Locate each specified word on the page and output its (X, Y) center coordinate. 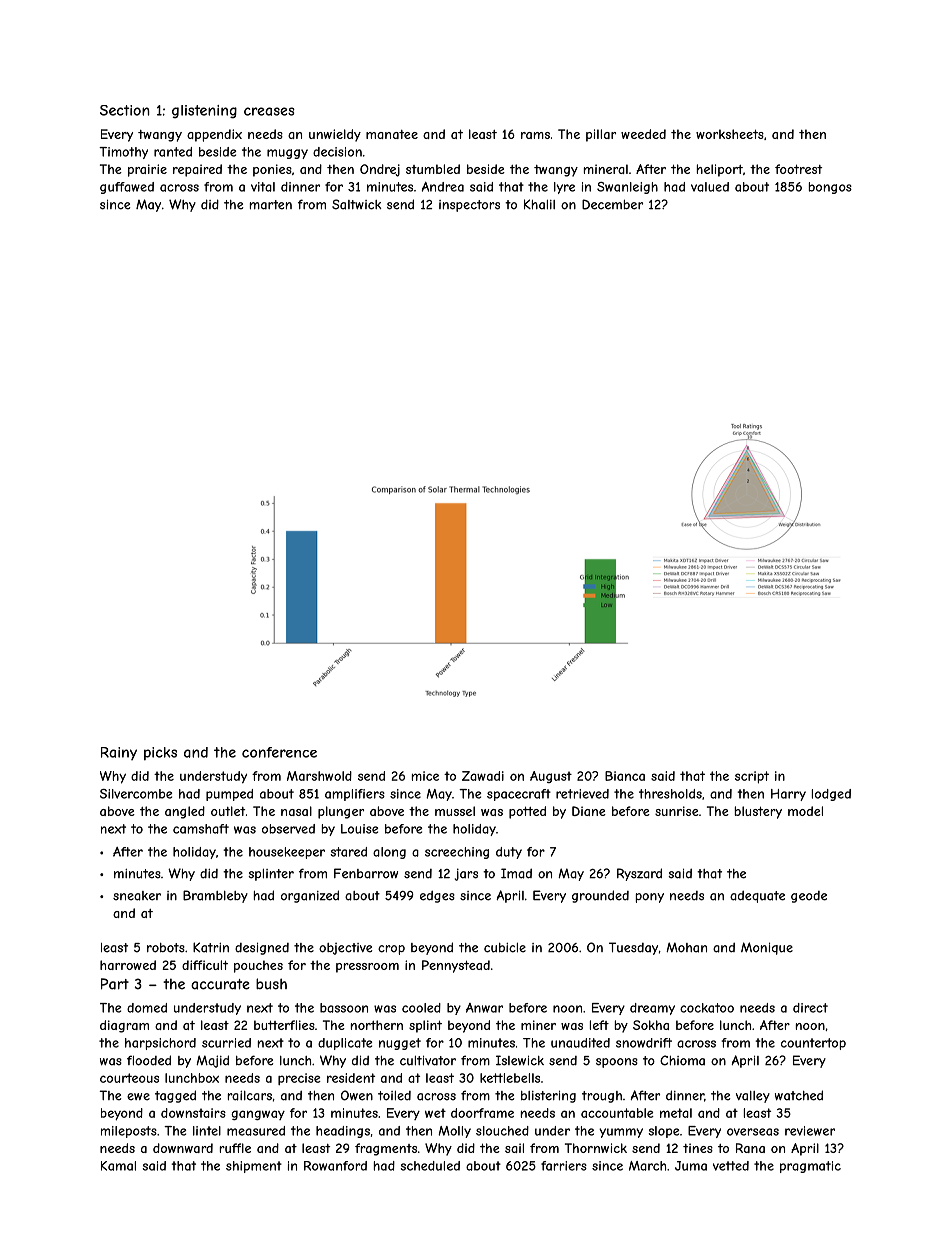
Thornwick (596, 1148)
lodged (831, 795)
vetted (731, 1166)
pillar (601, 135)
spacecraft (519, 795)
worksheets (730, 134)
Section (125, 110)
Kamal (118, 1166)
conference (279, 752)
